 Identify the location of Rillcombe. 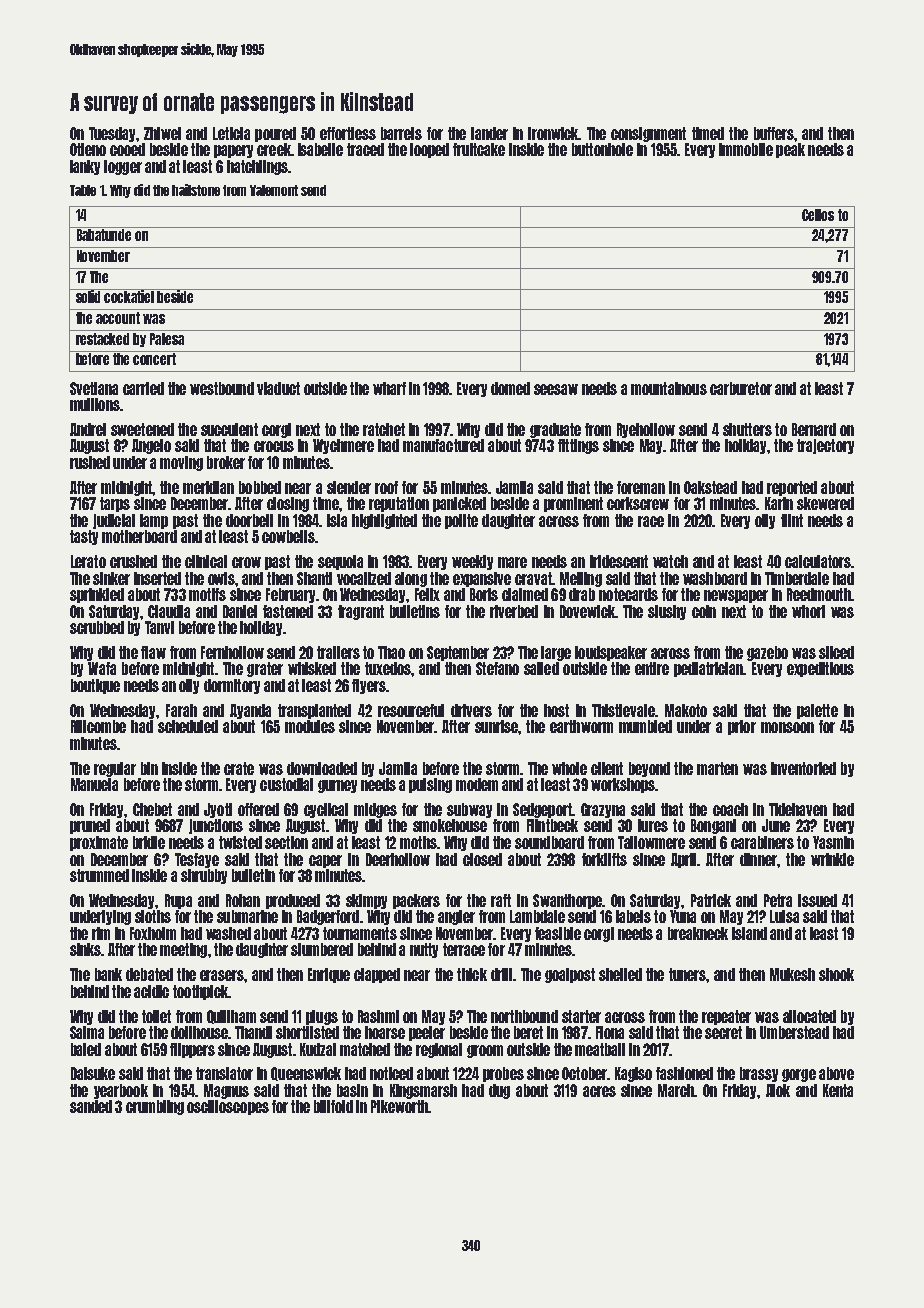
(98, 726).
